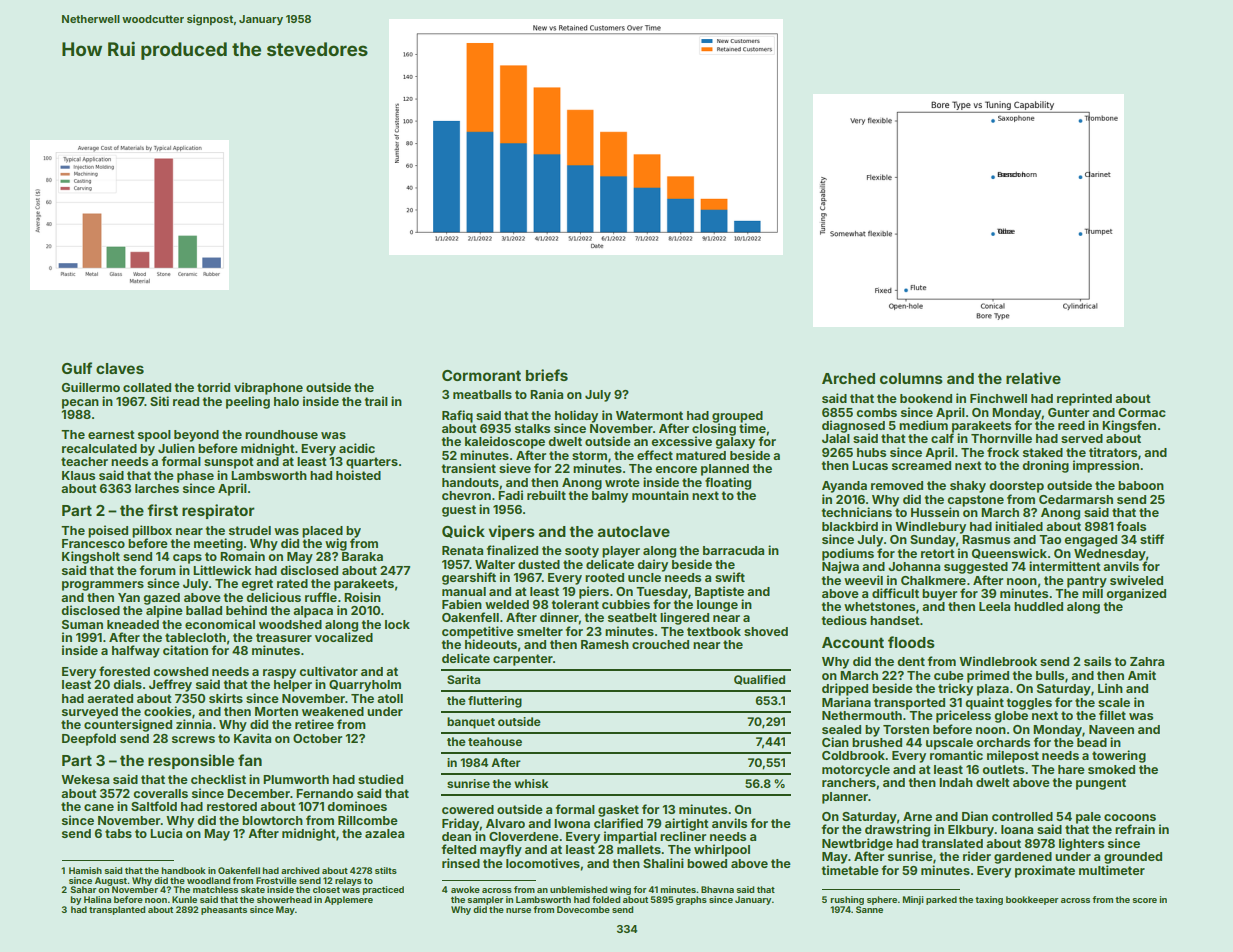 This page has width=1233, height=952. What do you see at coordinates (1033, 378) in the page?
I see `relative` at bounding box center [1033, 378].
